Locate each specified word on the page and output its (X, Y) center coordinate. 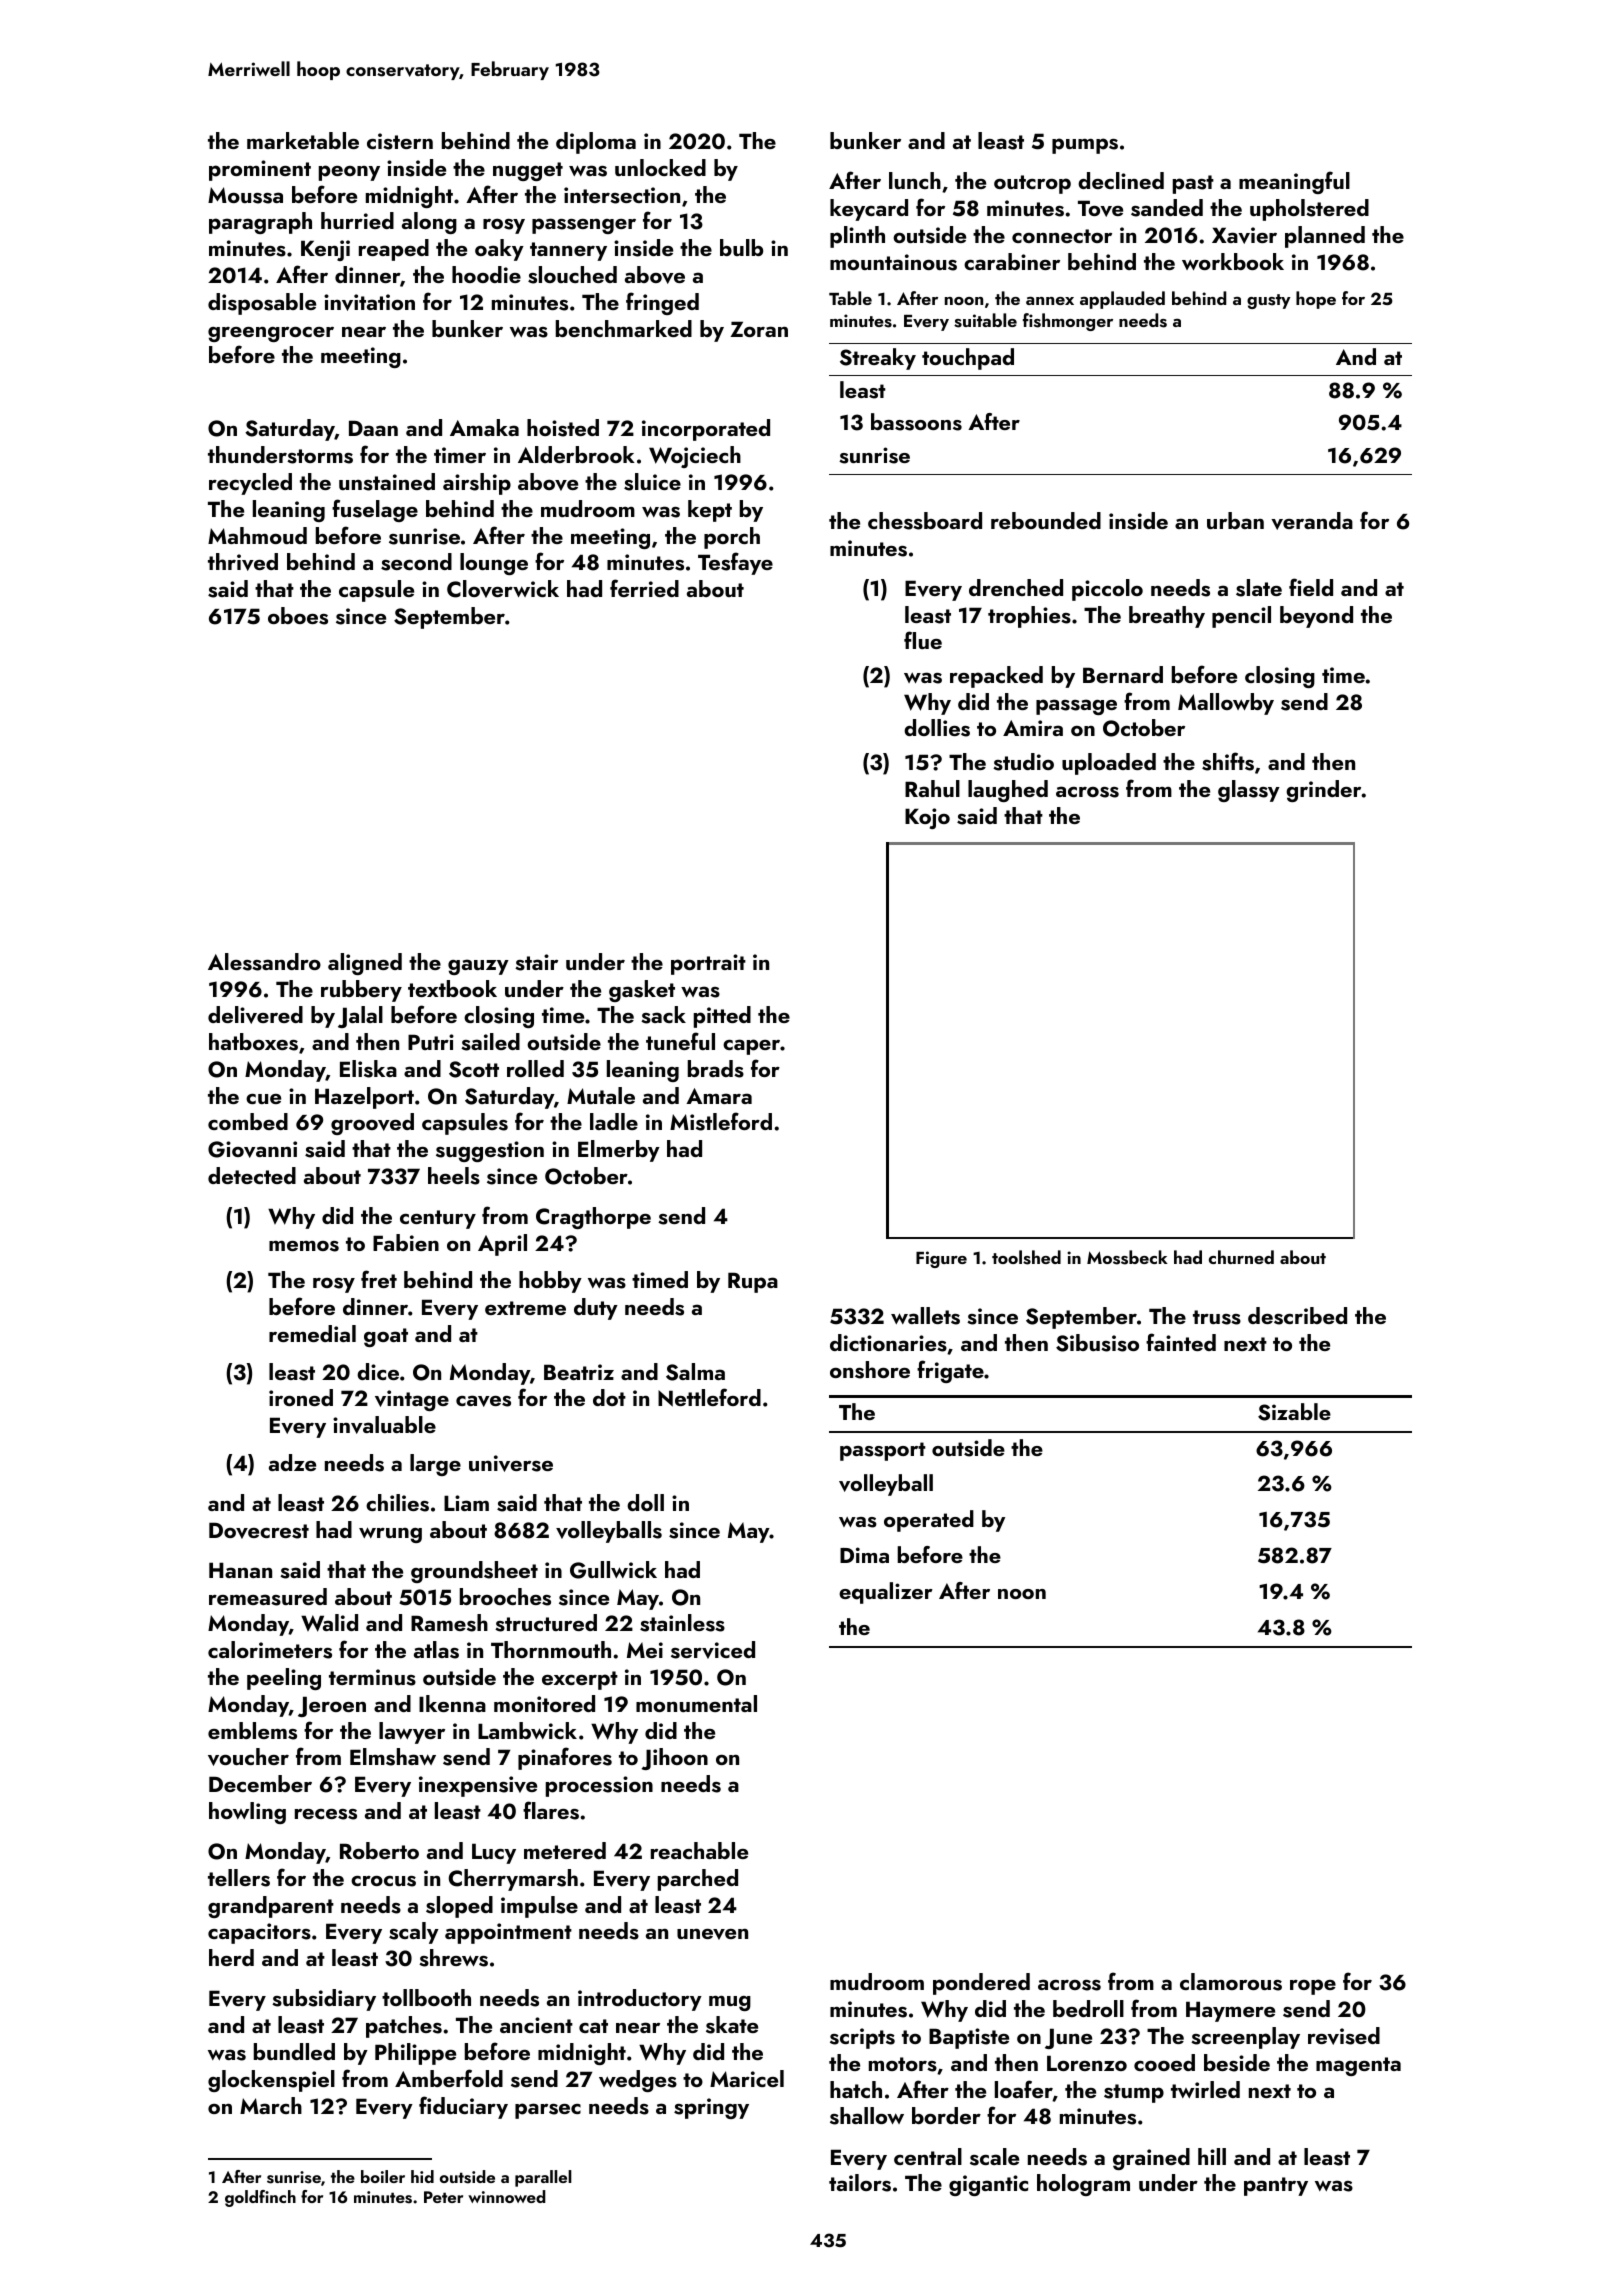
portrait (708, 964)
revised (1344, 2036)
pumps (1085, 146)
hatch (856, 2089)
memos (304, 1246)
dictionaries (888, 1343)
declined (1121, 180)
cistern (400, 141)
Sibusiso (1097, 1343)
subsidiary (324, 2000)
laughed (1008, 791)
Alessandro (264, 962)
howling (247, 1813)
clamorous (1231, 1982)
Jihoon (675, 1759)
